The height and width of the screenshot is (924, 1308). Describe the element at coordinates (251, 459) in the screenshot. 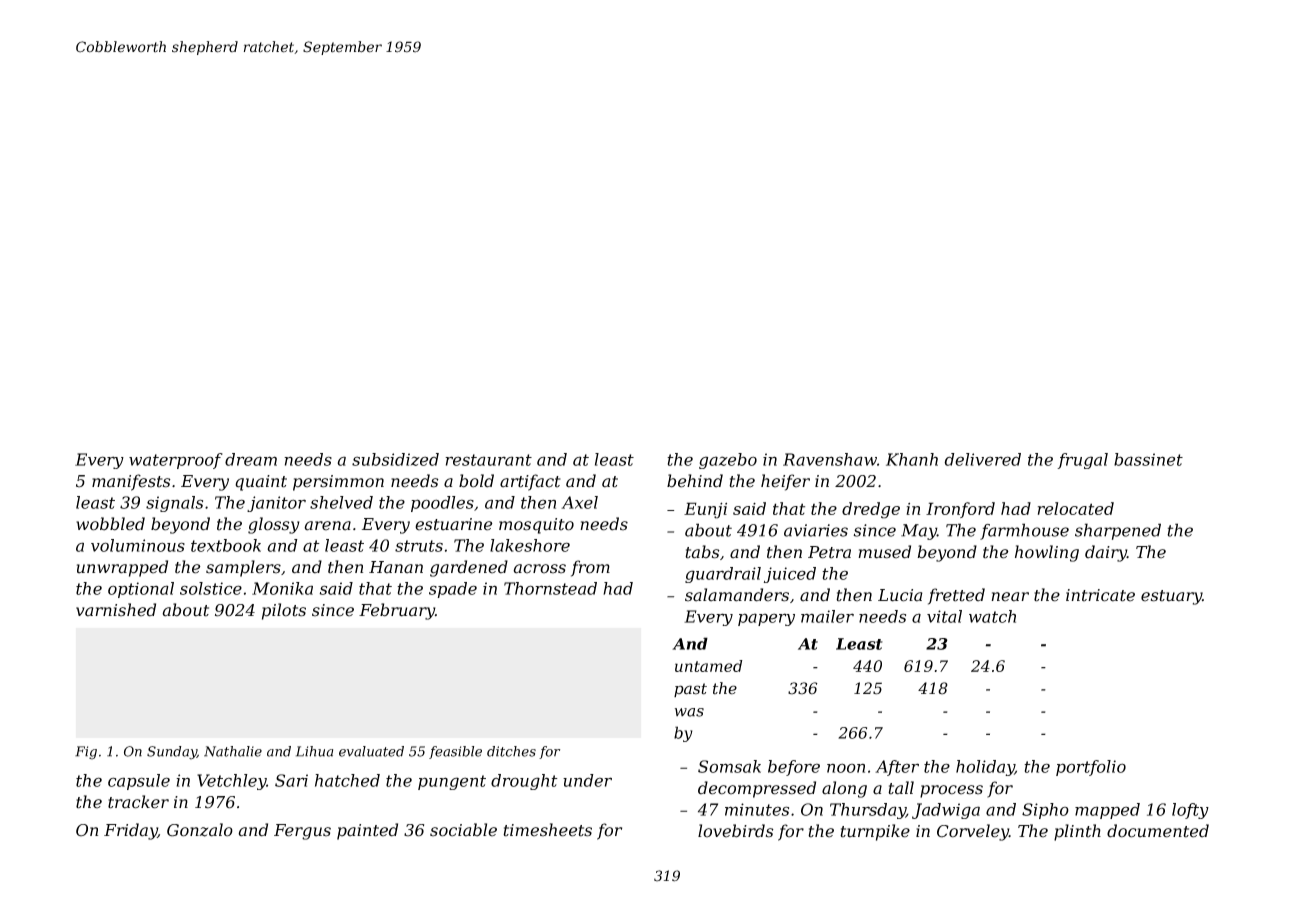

I see `dream` at that location.
